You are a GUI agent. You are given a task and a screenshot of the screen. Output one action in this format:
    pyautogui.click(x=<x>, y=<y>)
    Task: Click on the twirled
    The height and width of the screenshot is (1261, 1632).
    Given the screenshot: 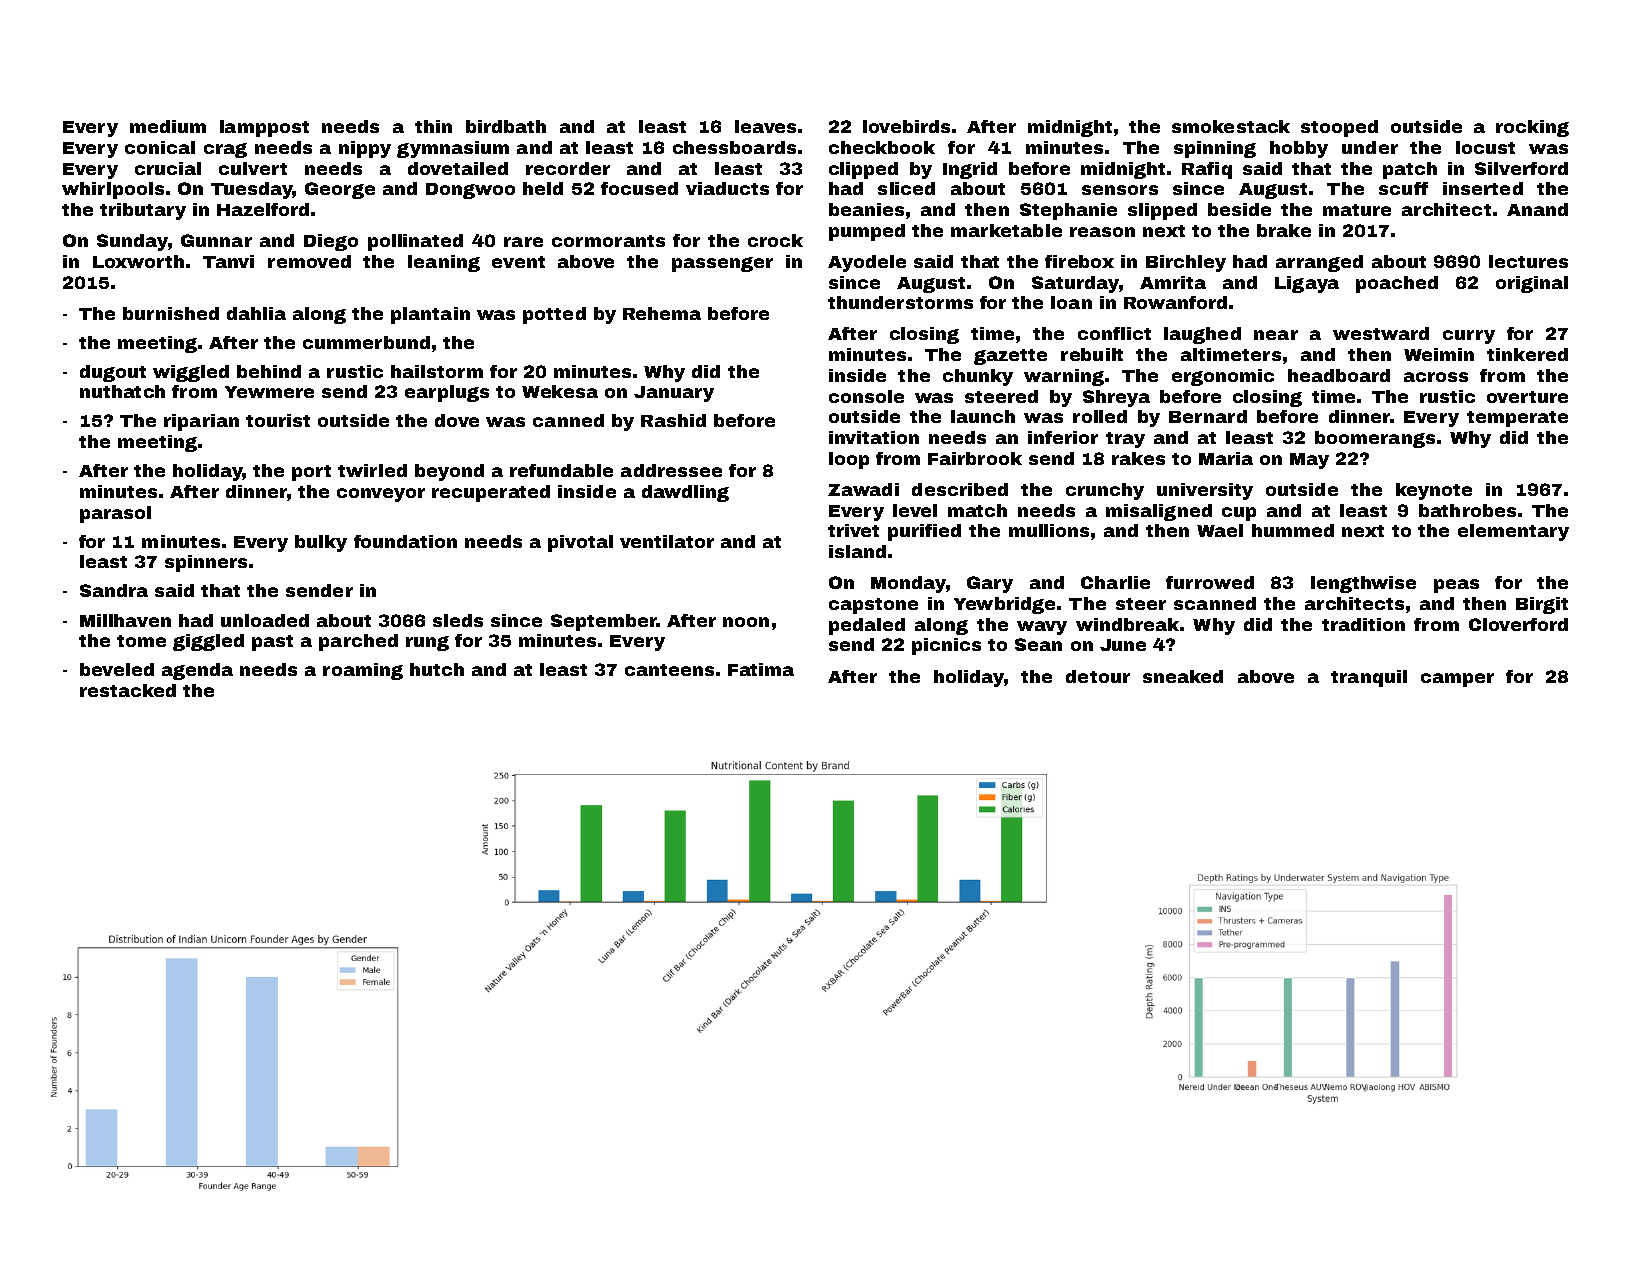 What is the action you would take?
    pyautogui.click(x=372, y=470)
